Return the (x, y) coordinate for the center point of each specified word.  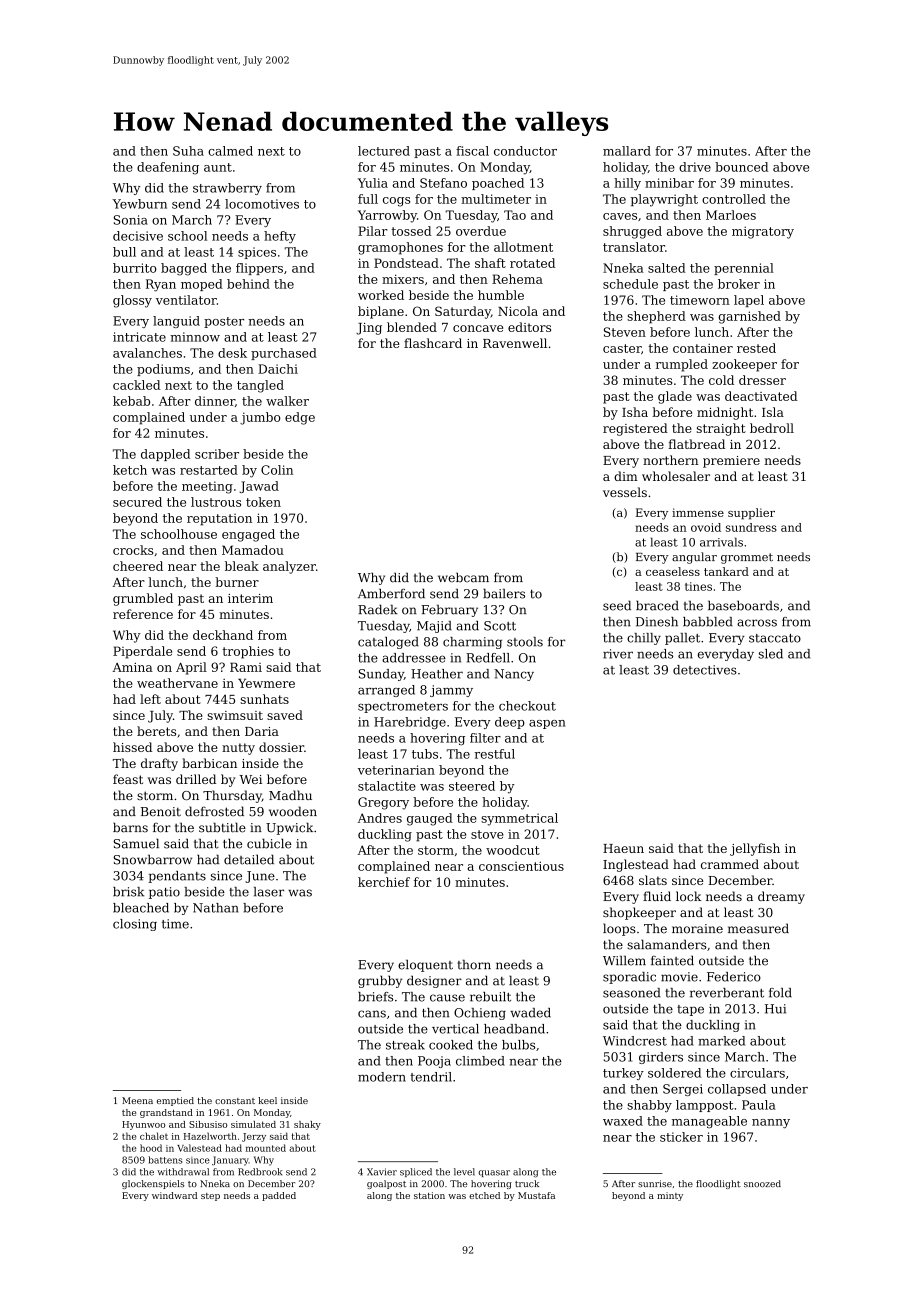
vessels (625, 492)
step (210, 1197)
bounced (741, 167)
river (618, 654)
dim (626, 476)
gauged (430, 819)
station (429, 1195)
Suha (188, 151)
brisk (128, 892)
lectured (384, 151)
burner (237, 582)
